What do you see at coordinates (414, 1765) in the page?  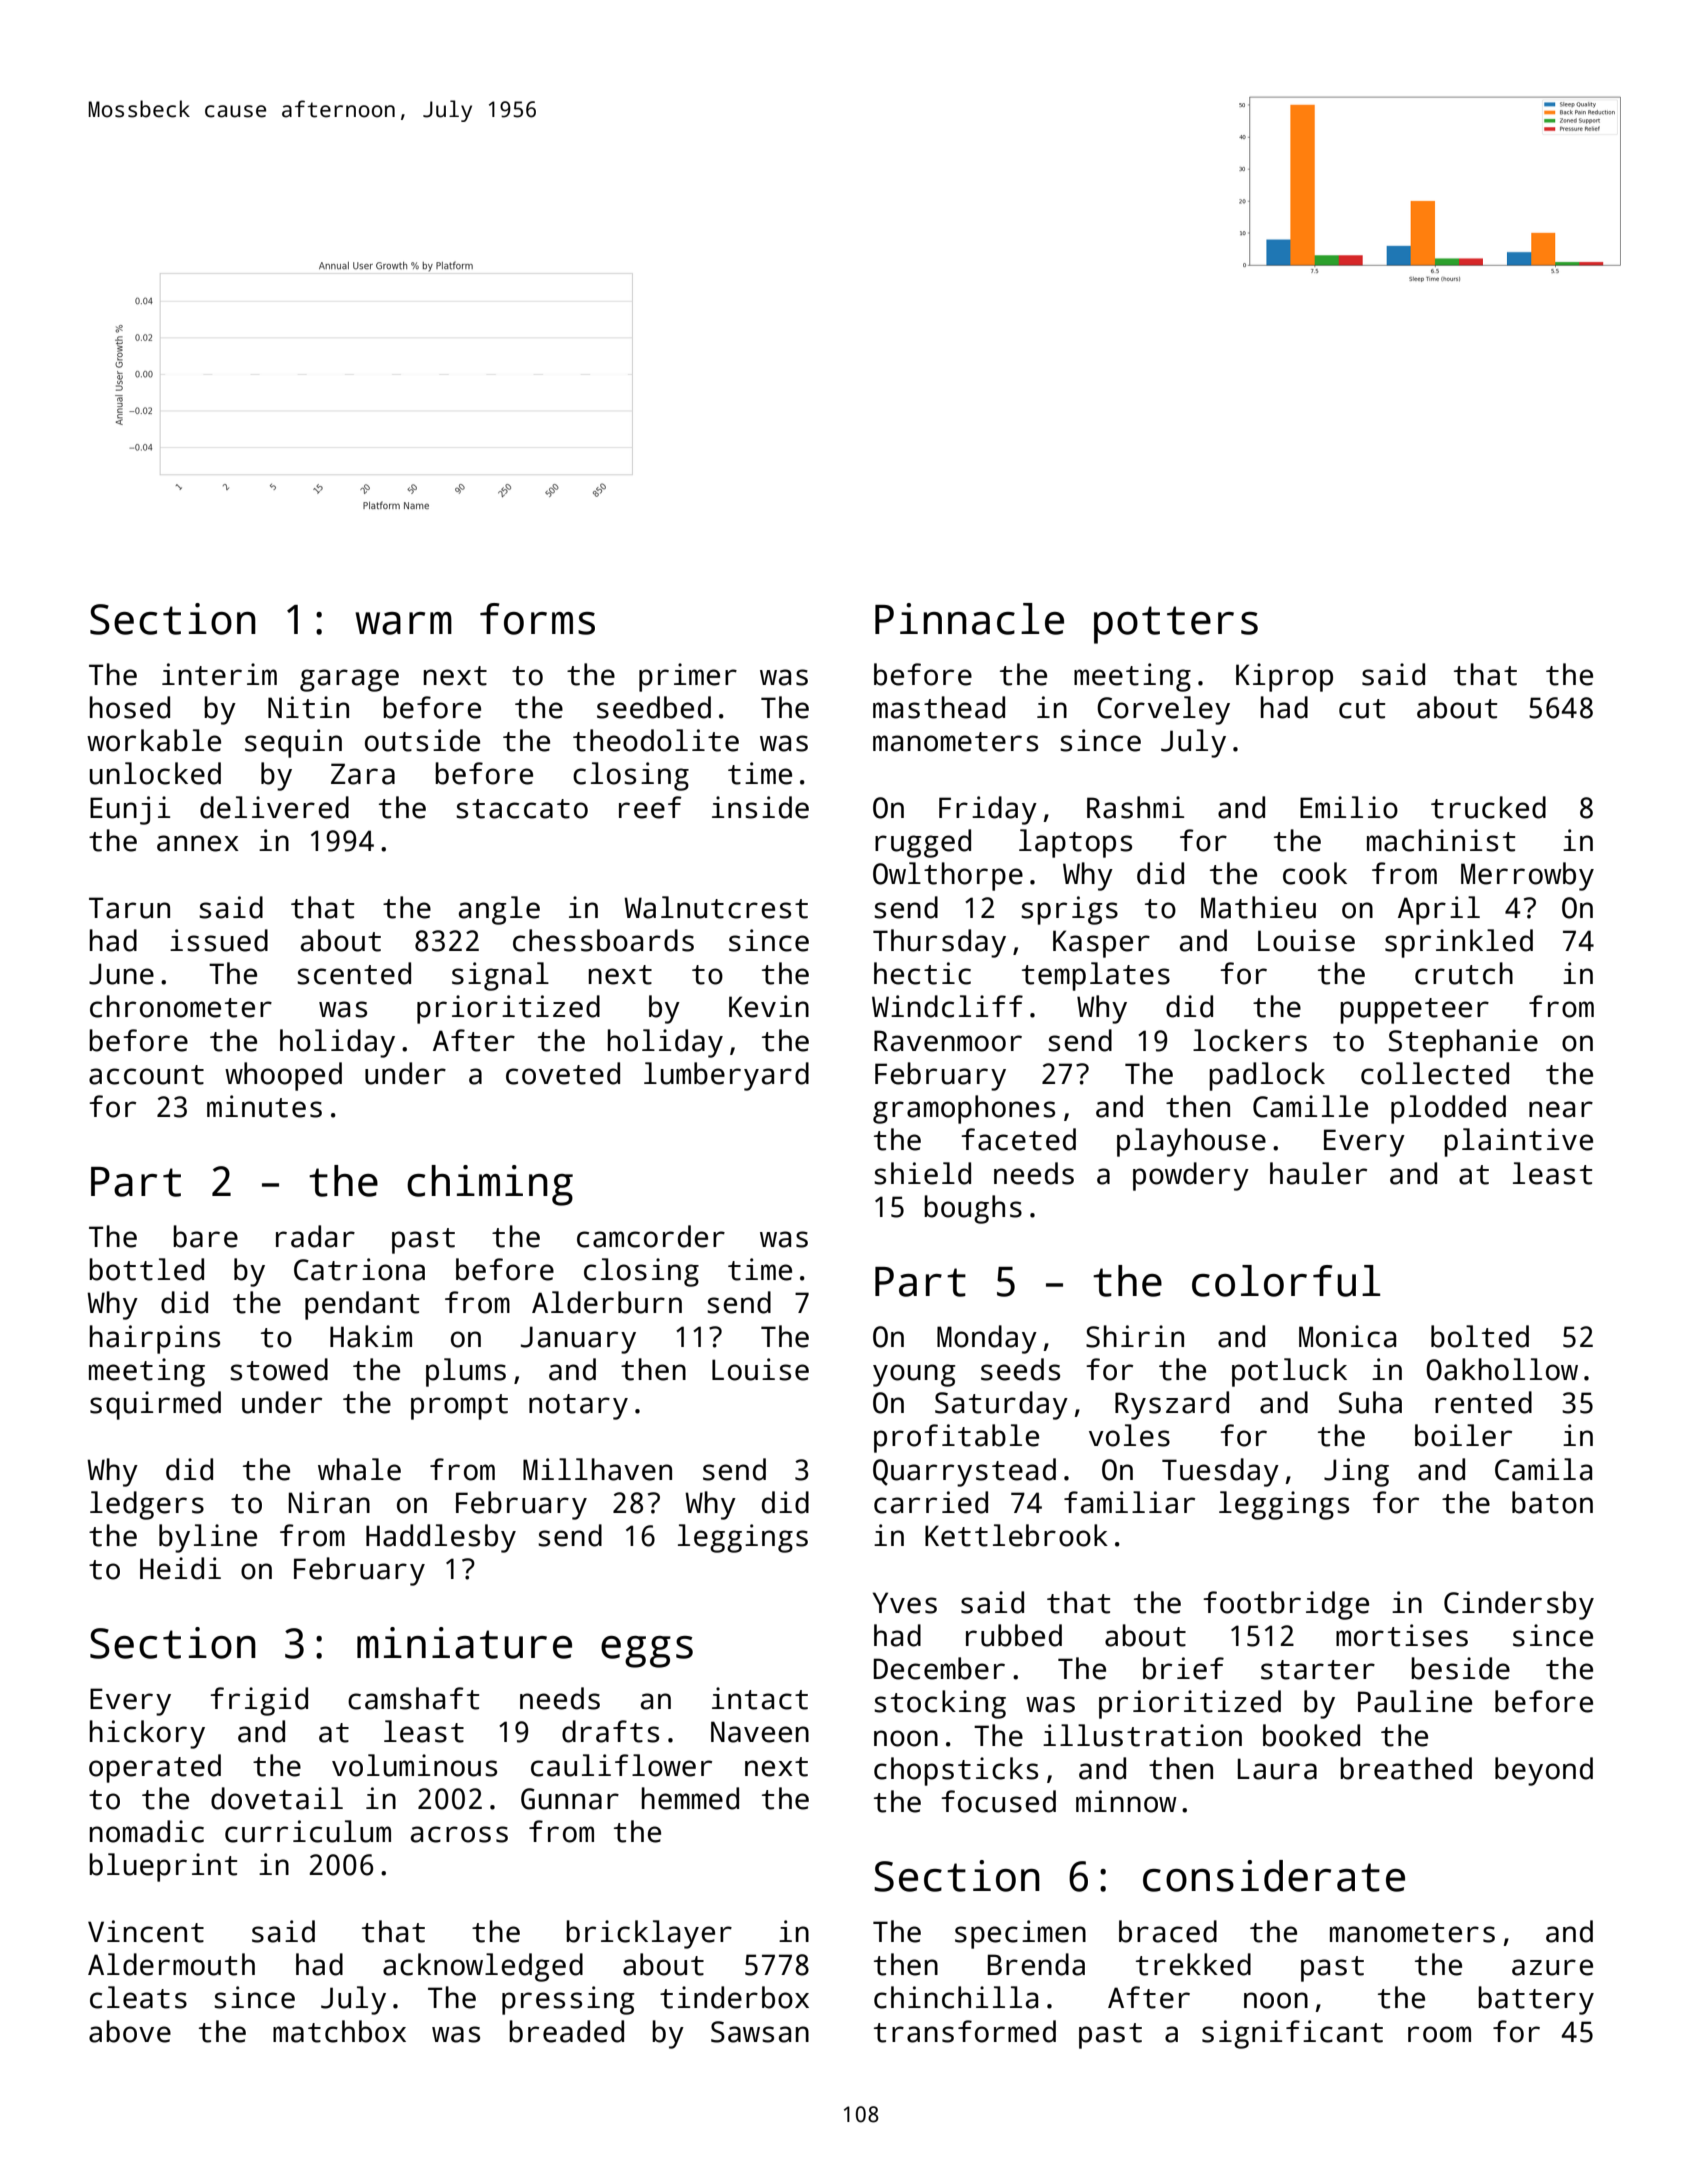 I see `voluminous` at bounding box center [414, 1765].
